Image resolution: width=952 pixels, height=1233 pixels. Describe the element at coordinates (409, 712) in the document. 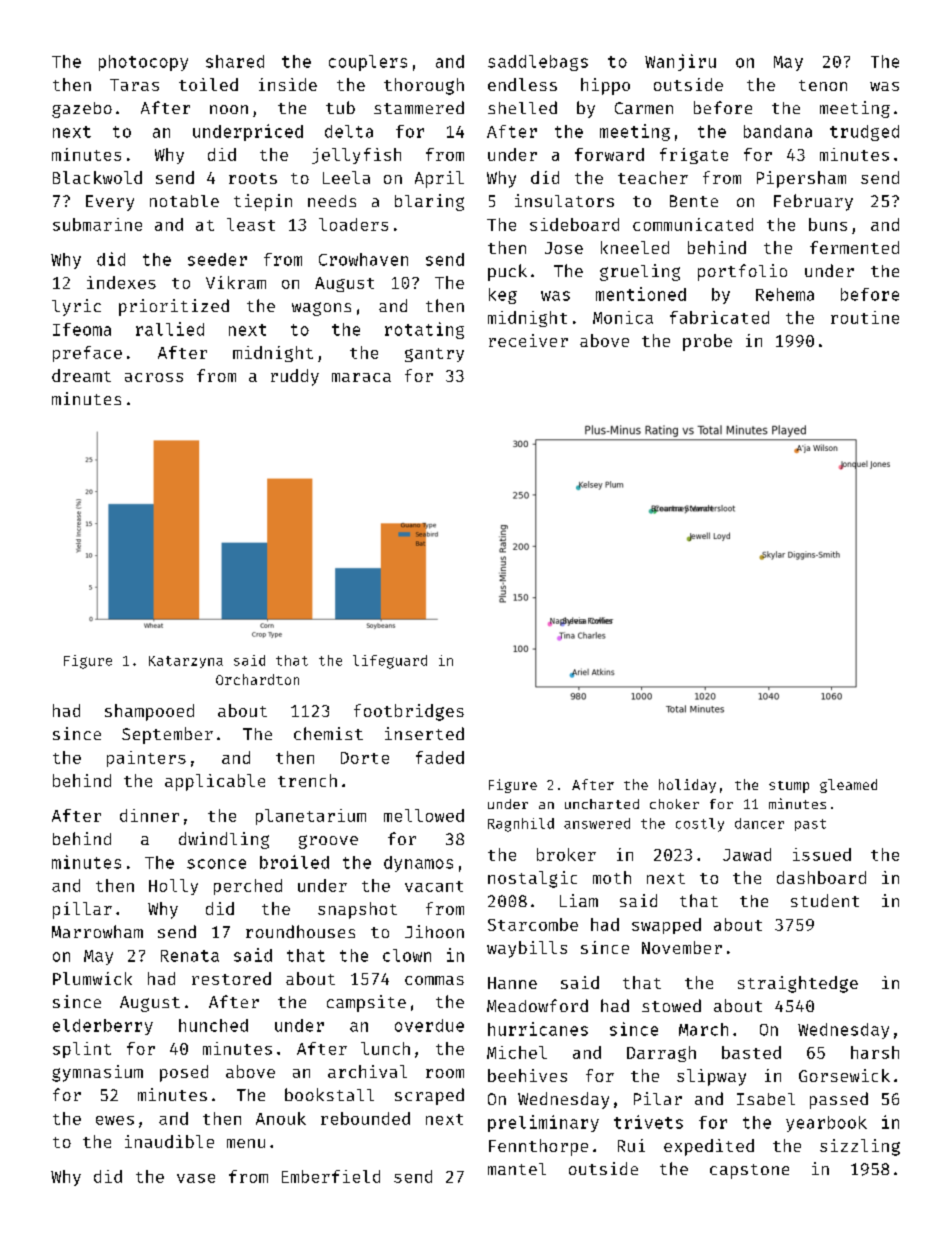

I see `footbridges` at that location.
